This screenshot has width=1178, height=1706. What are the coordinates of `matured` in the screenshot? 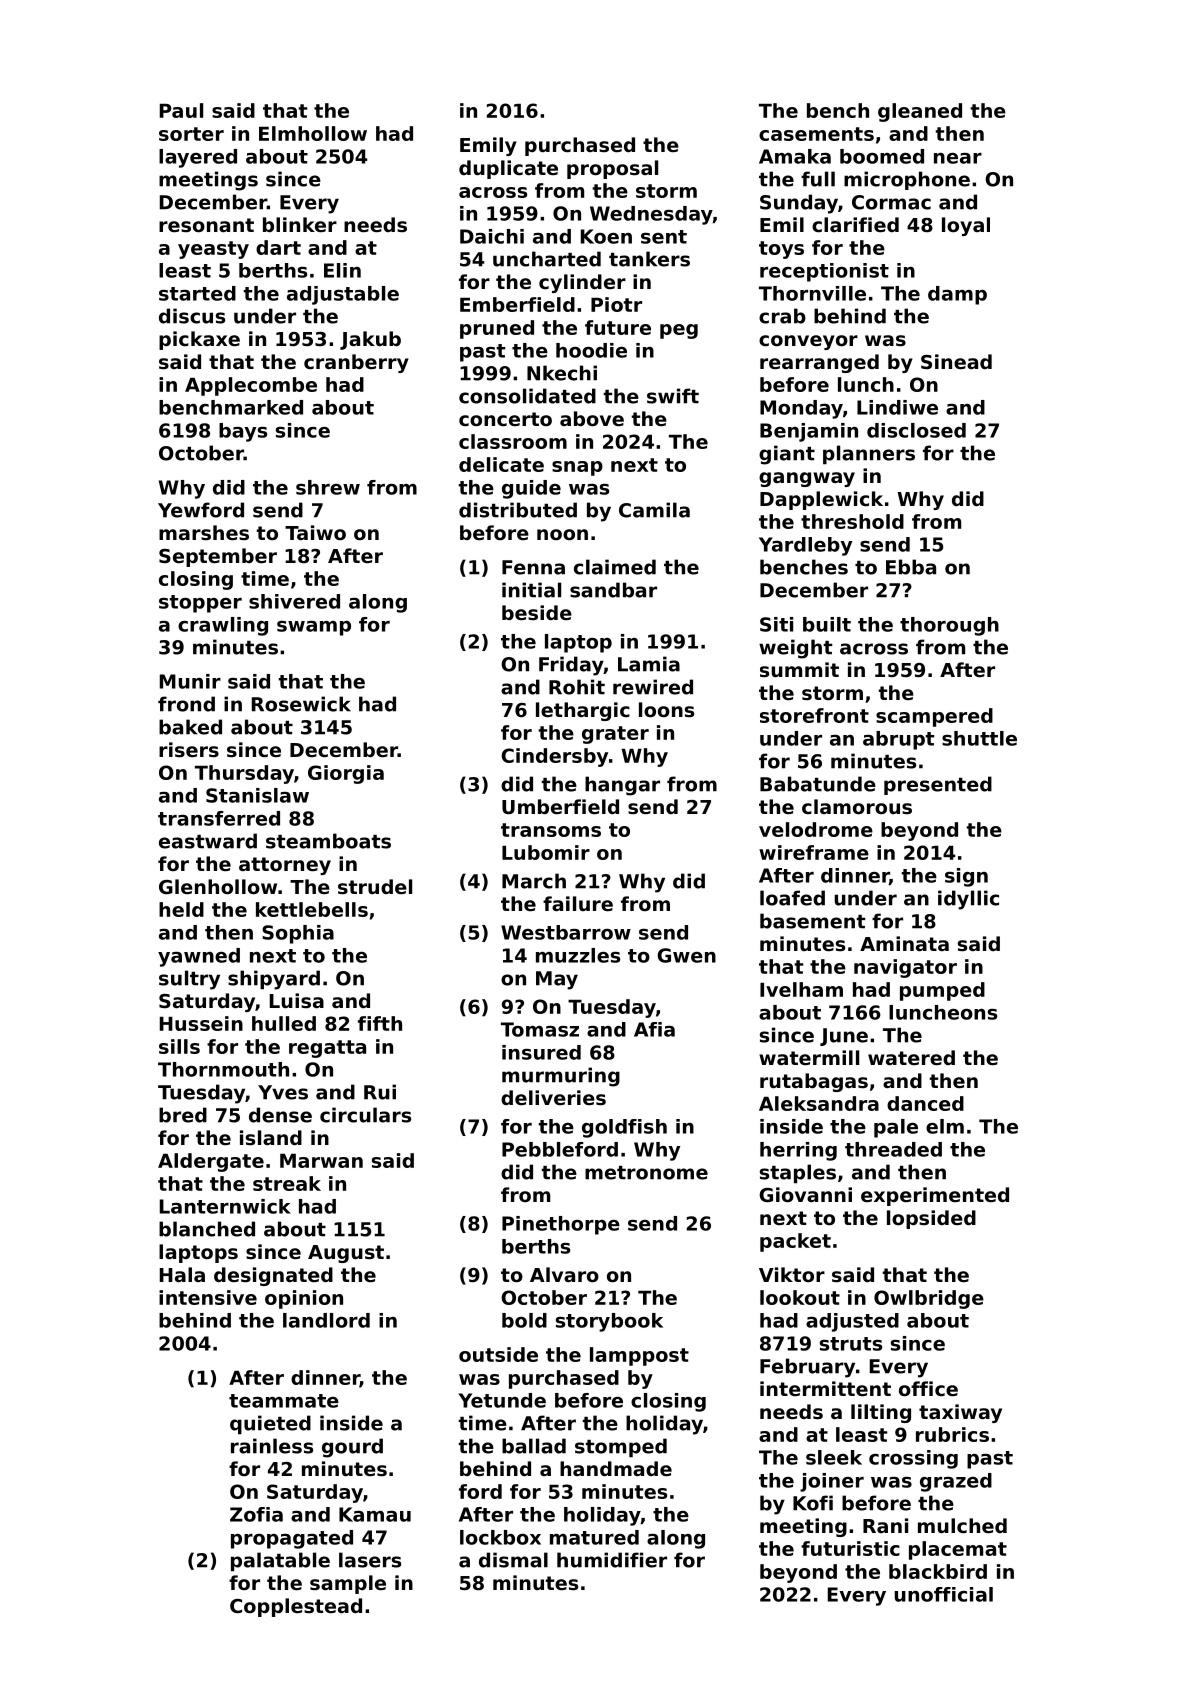 It's located at (594, 1537).
